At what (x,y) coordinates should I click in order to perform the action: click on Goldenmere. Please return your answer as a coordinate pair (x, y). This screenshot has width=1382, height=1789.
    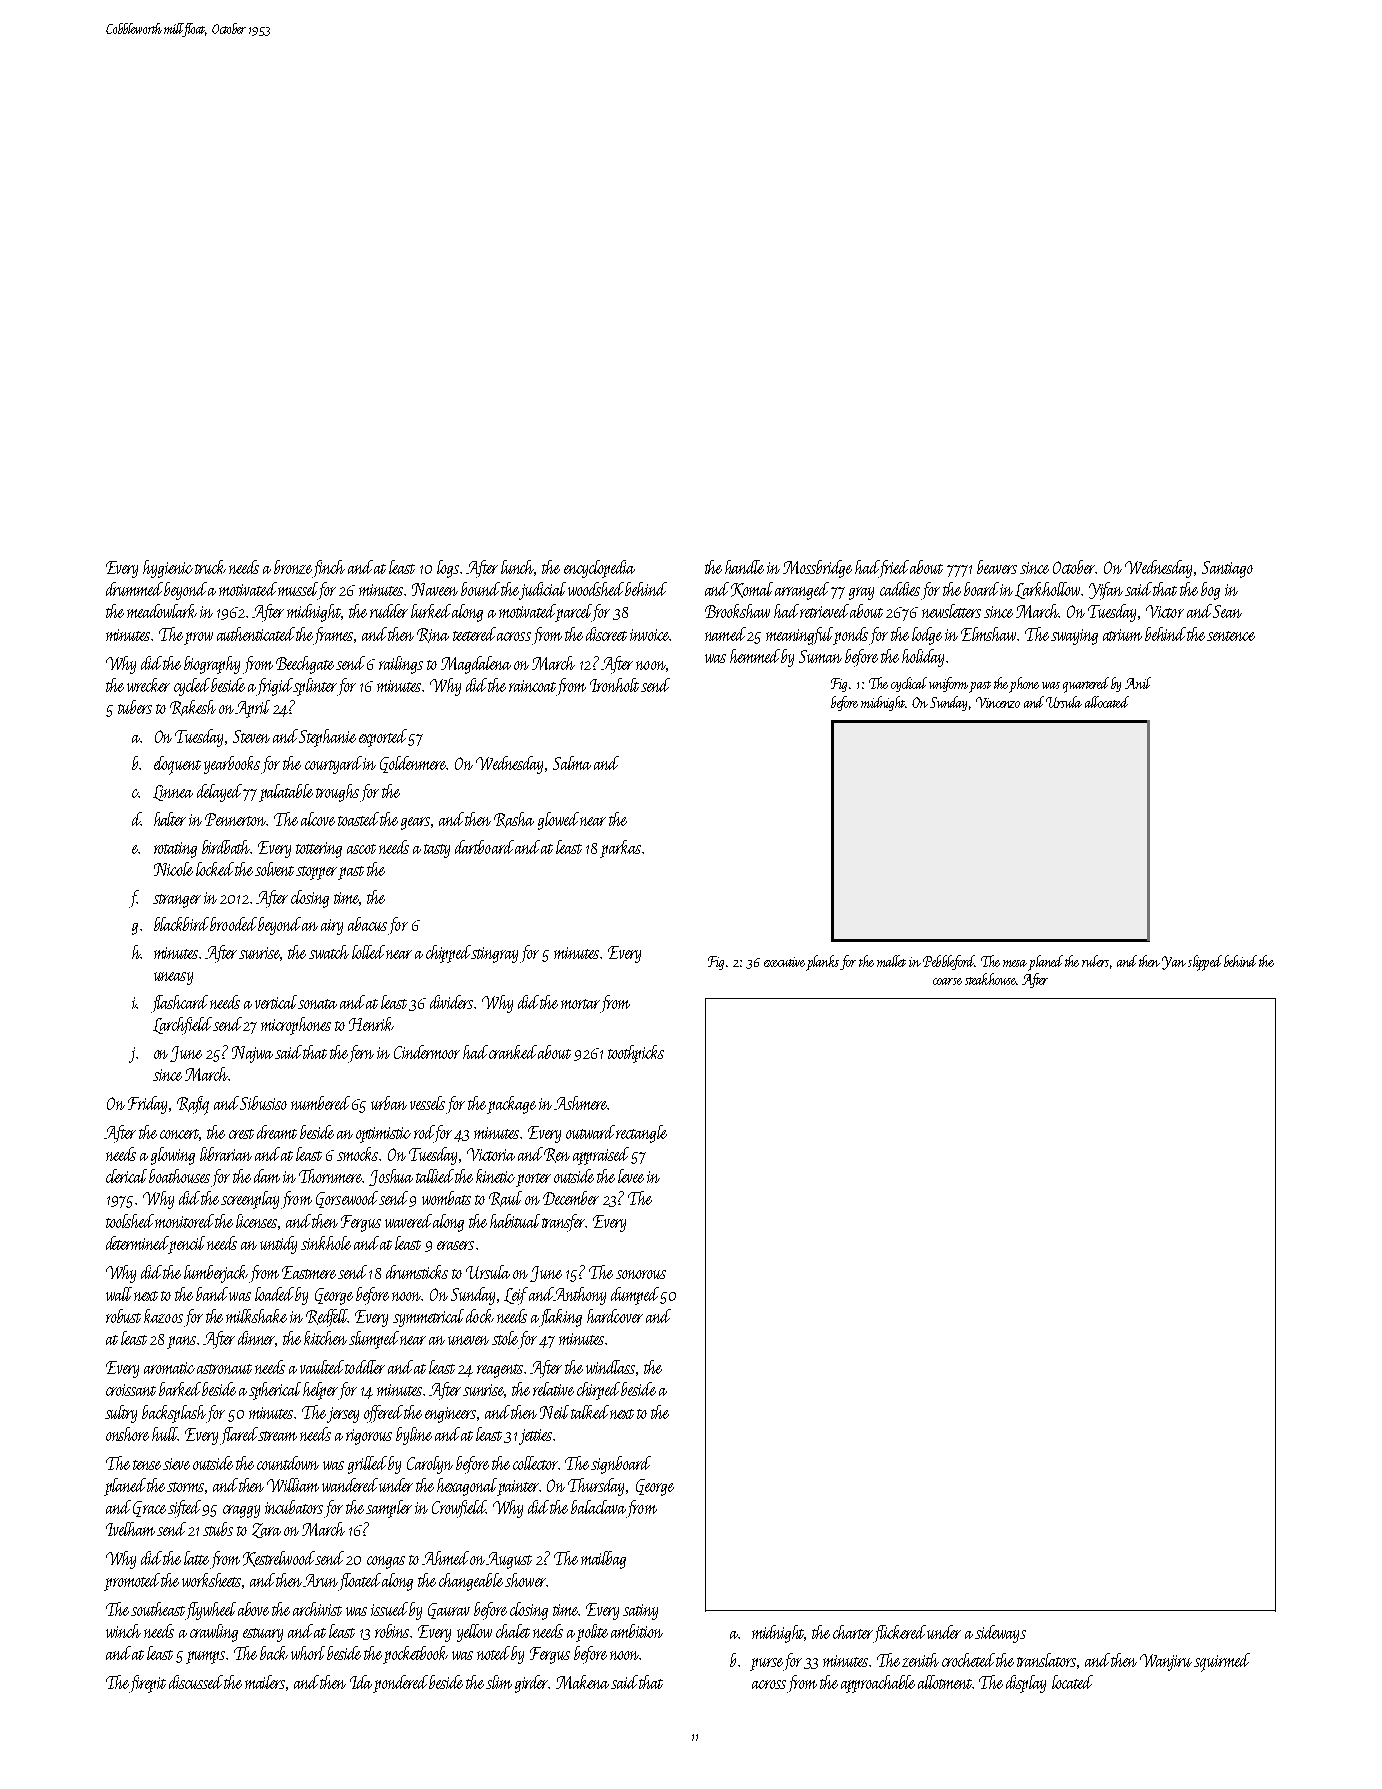
    Looking at the image, I should click on (413, 764).
